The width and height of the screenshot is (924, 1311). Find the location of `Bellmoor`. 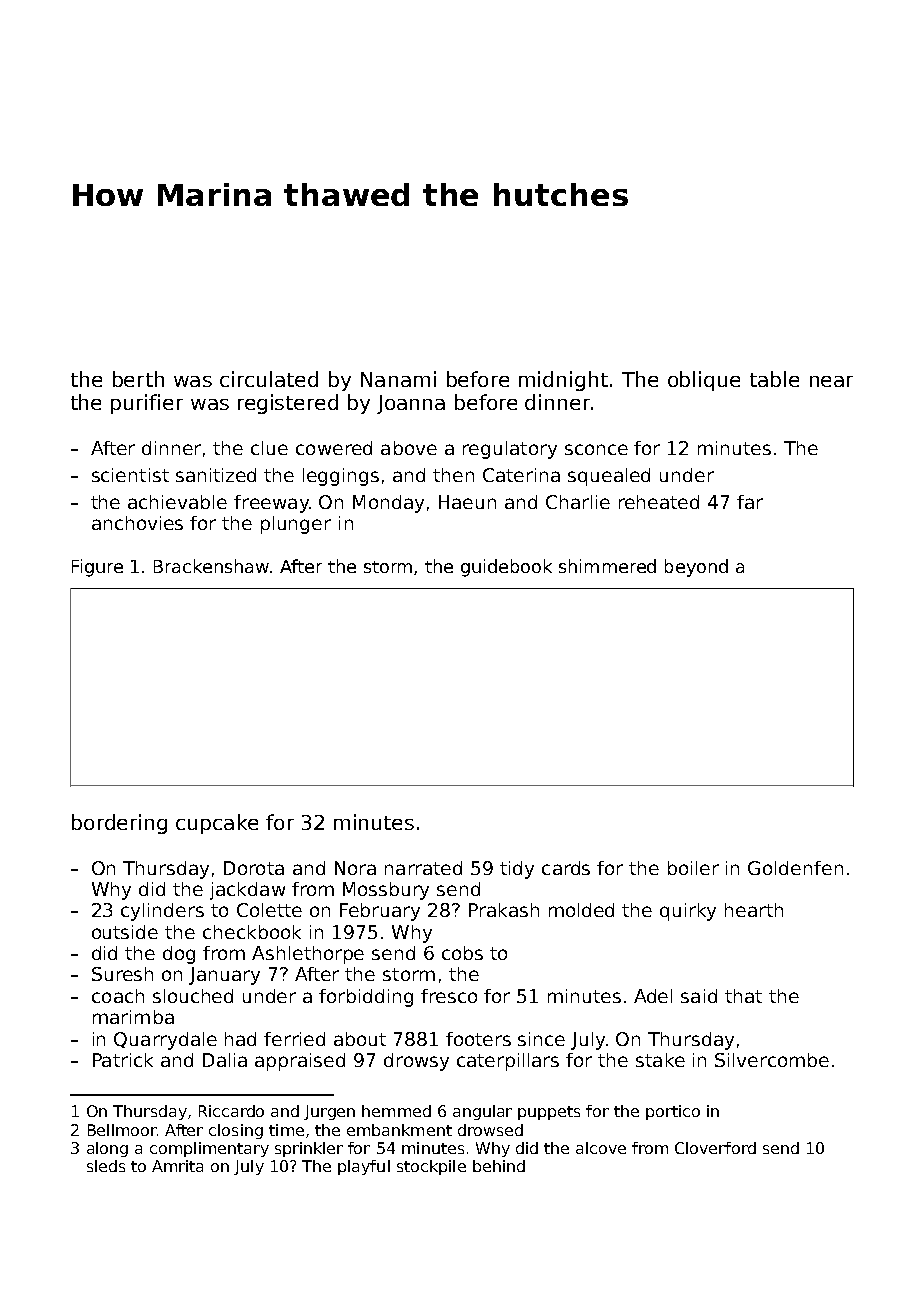

Bellmoor is located at coordinates (122, 1130).
